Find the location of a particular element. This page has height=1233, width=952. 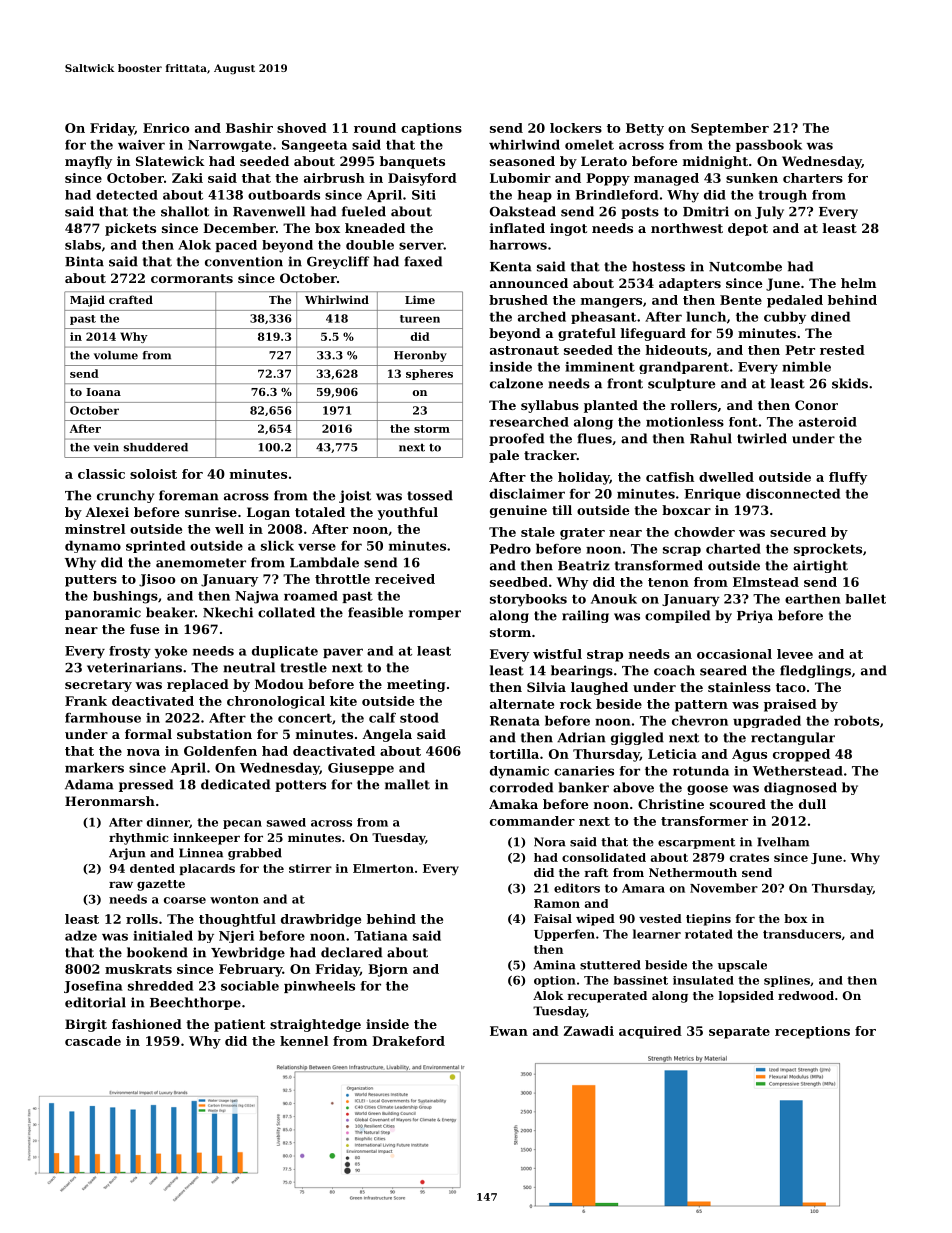

Betty is located at coordinates (645, 129).
